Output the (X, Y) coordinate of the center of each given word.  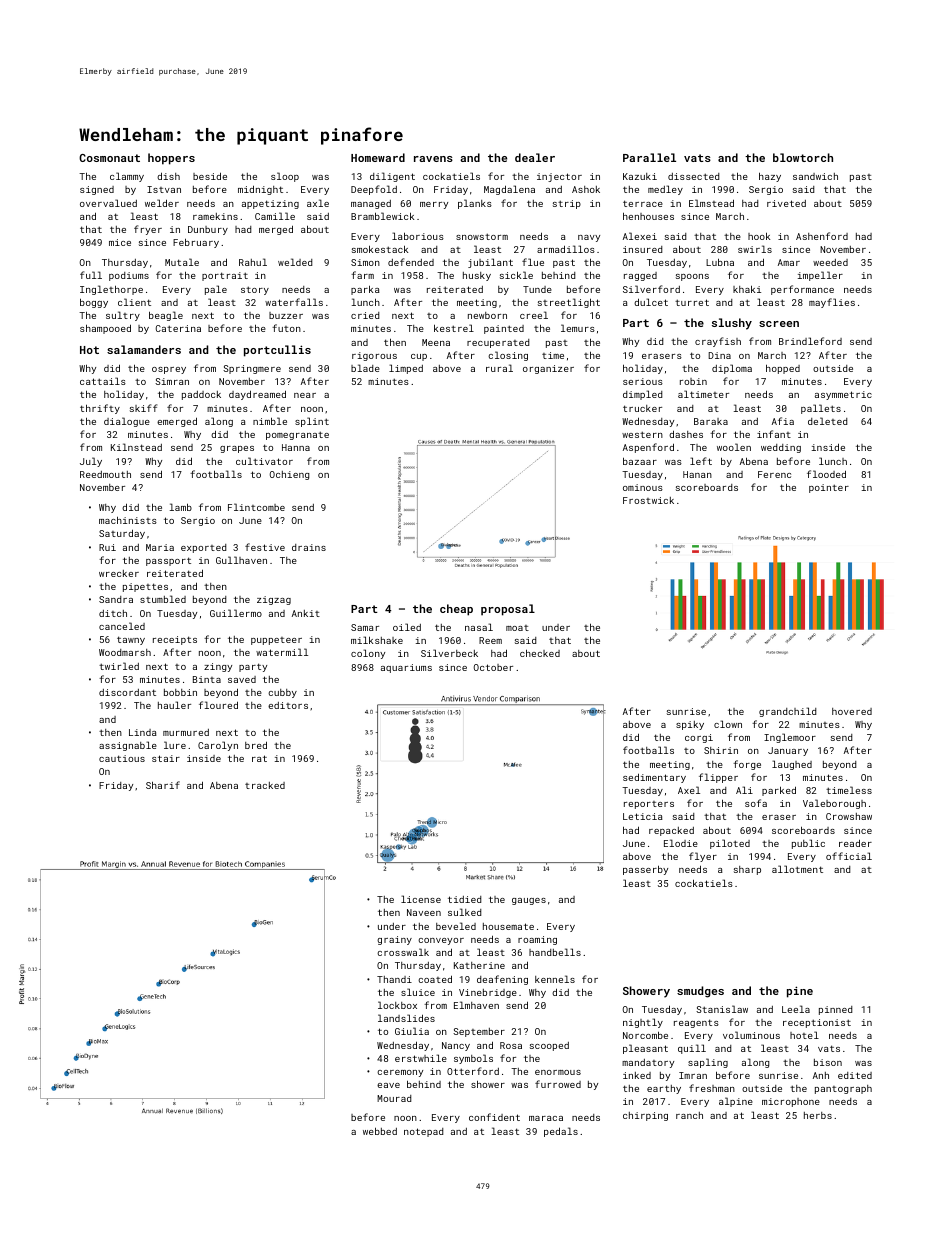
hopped (783, 369)
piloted (730, 844)
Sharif (163, 785)
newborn (487, 315)
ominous (643, 487)
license (421, 899)
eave (388, 1085)
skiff (143, 408)
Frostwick (648, 500)
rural (499, 368)
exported (203, 548)
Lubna (720, 262)
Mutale (182, 262)
